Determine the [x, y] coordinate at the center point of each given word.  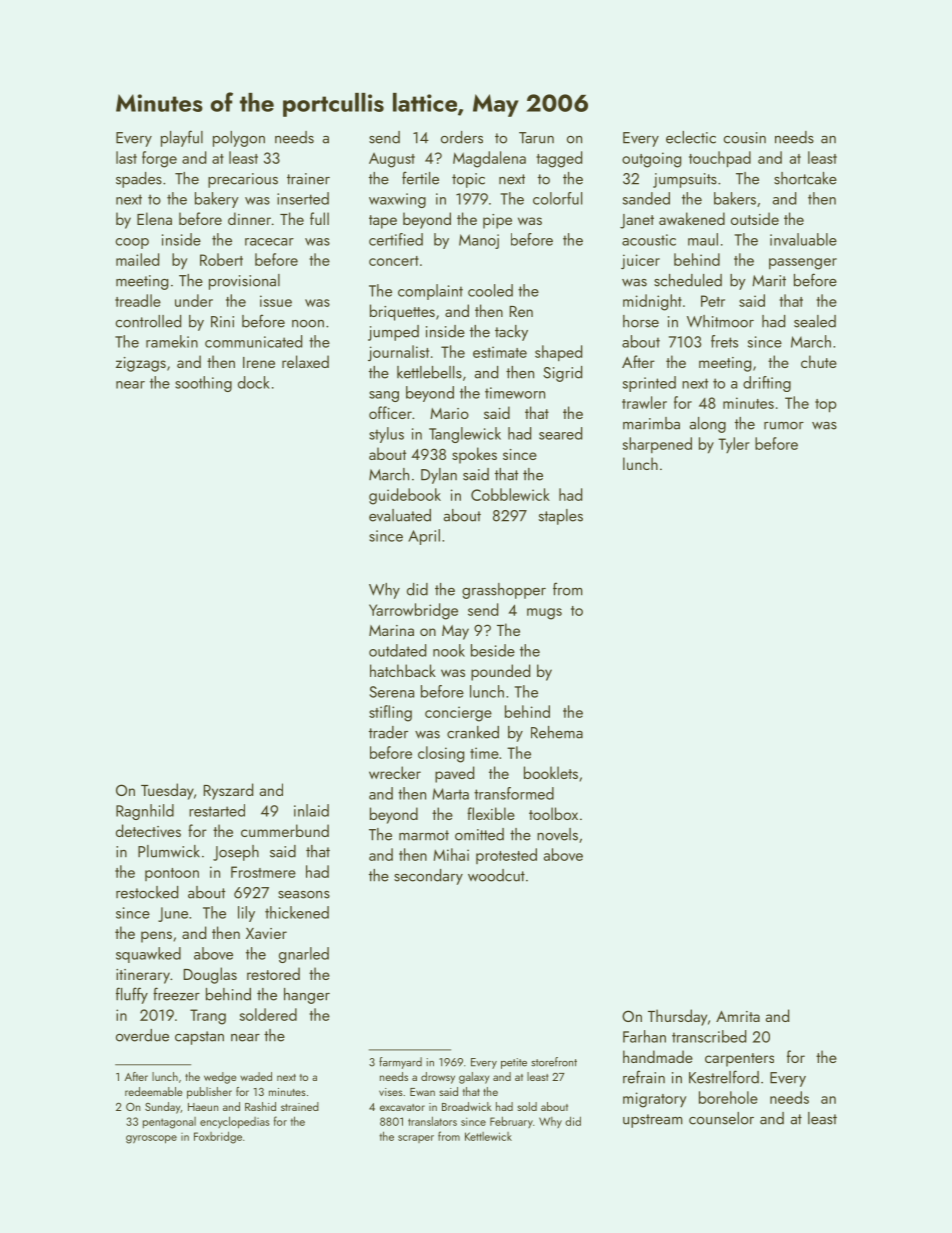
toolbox [553, 813]
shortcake [805, 178]
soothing [203, 384]
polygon [239, 139]
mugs [544, 614]
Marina [391, 630]
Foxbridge [218, 1137]
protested [506, 856]
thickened [297, 912]
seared [560, 433]
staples [561, 517]
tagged [559, 159]
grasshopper [504, 591]
